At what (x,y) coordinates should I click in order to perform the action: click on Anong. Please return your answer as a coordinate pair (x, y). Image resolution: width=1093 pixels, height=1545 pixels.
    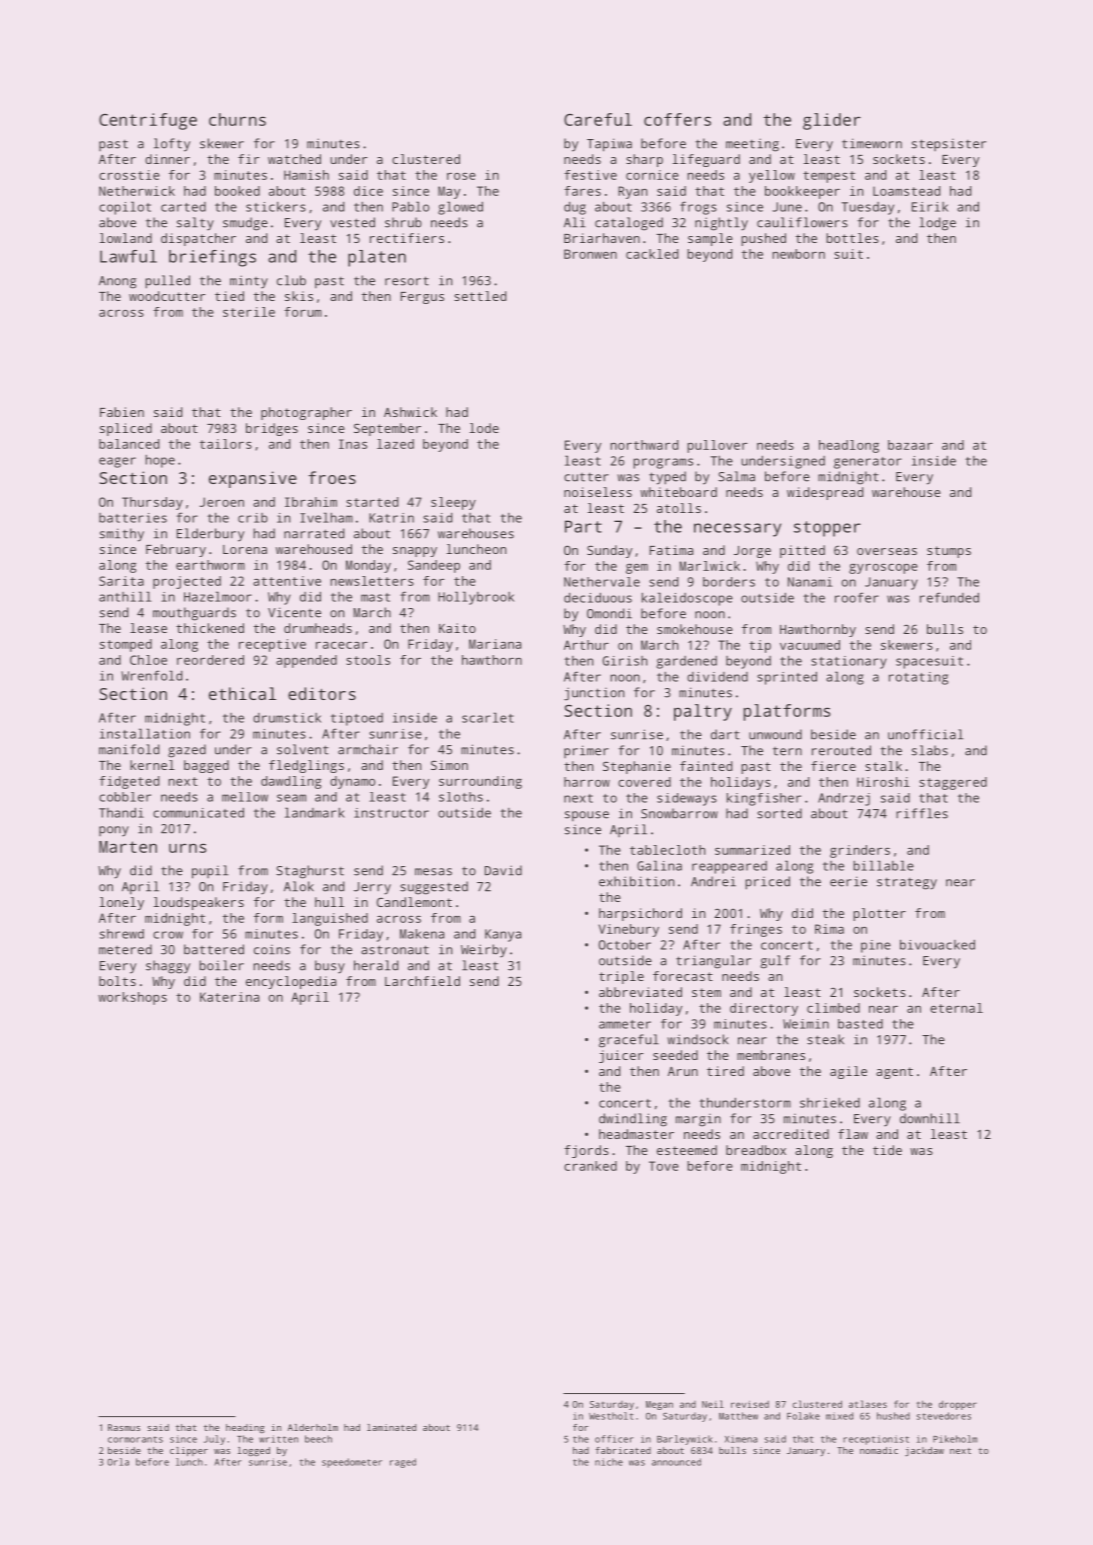
    Looking at the image, I should click on (117, 282).
